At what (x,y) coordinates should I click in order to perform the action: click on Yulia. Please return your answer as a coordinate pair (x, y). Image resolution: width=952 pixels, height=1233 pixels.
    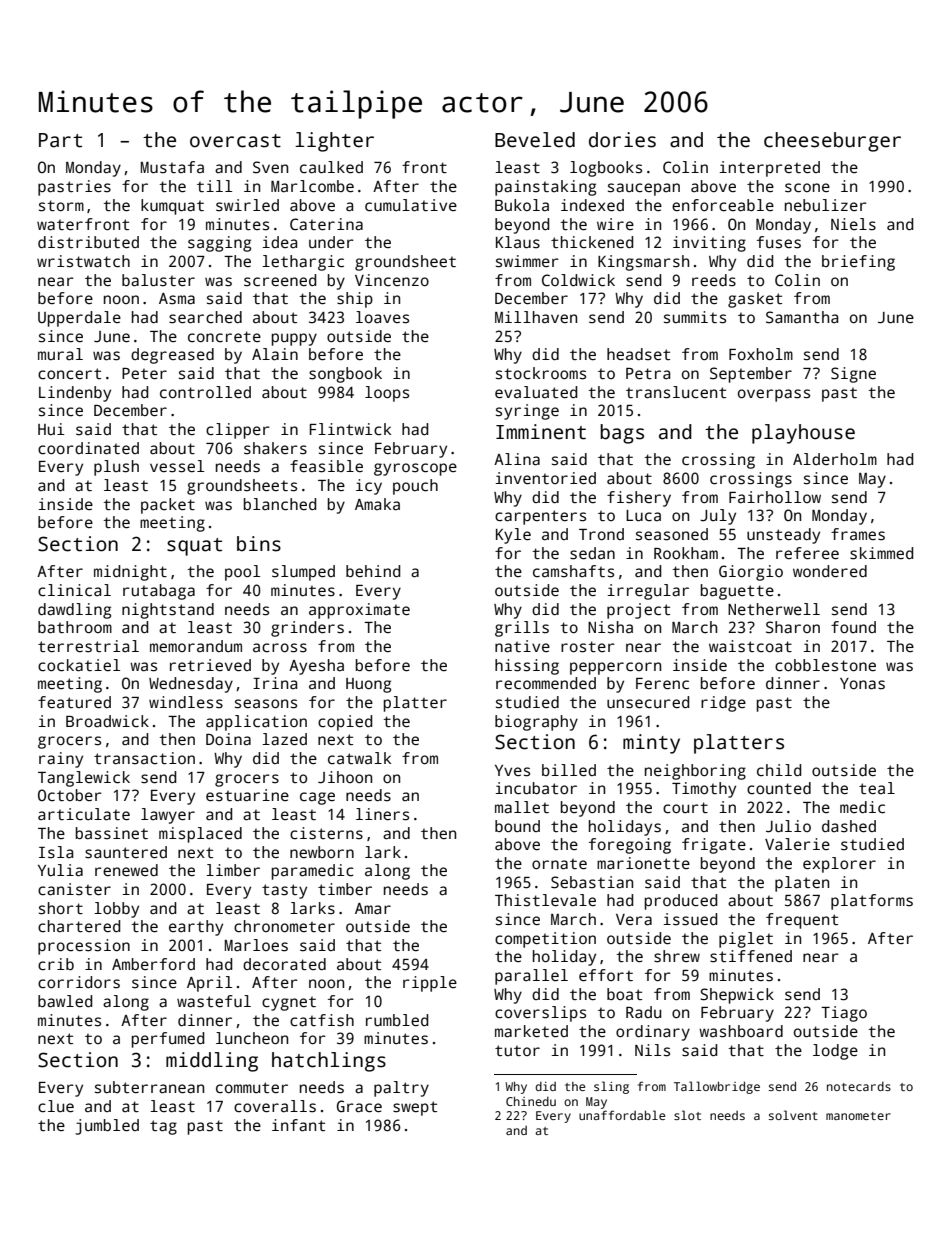
    Looking at the image, I should click on (60, 870).
